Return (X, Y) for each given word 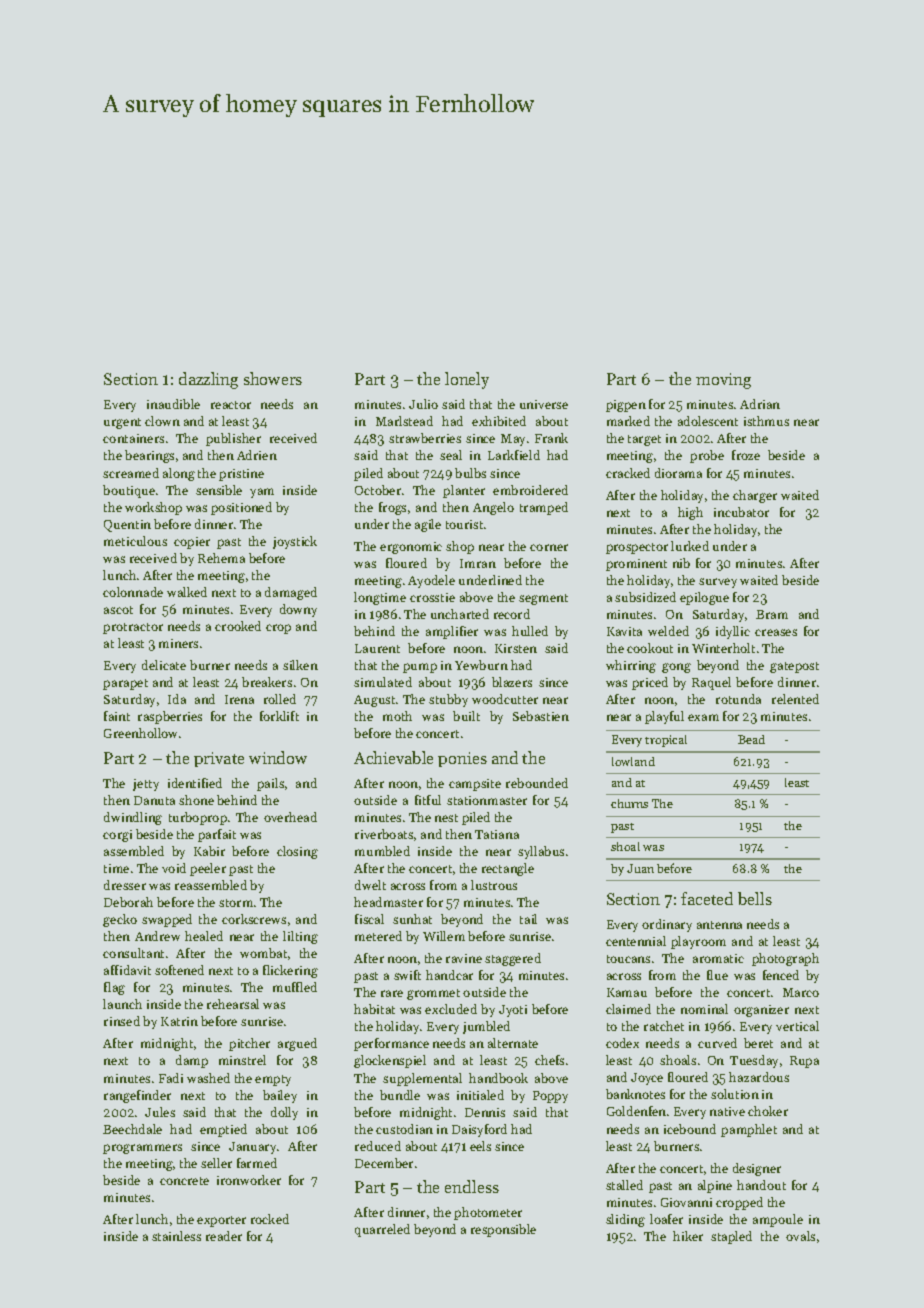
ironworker (249, 1180)
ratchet (664, 1026)
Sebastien (541, 716)
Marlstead (404, 421)
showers (273, 378)
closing (297, 852)
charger (755, 496)
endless (472, 1186)
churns (629, 803)
